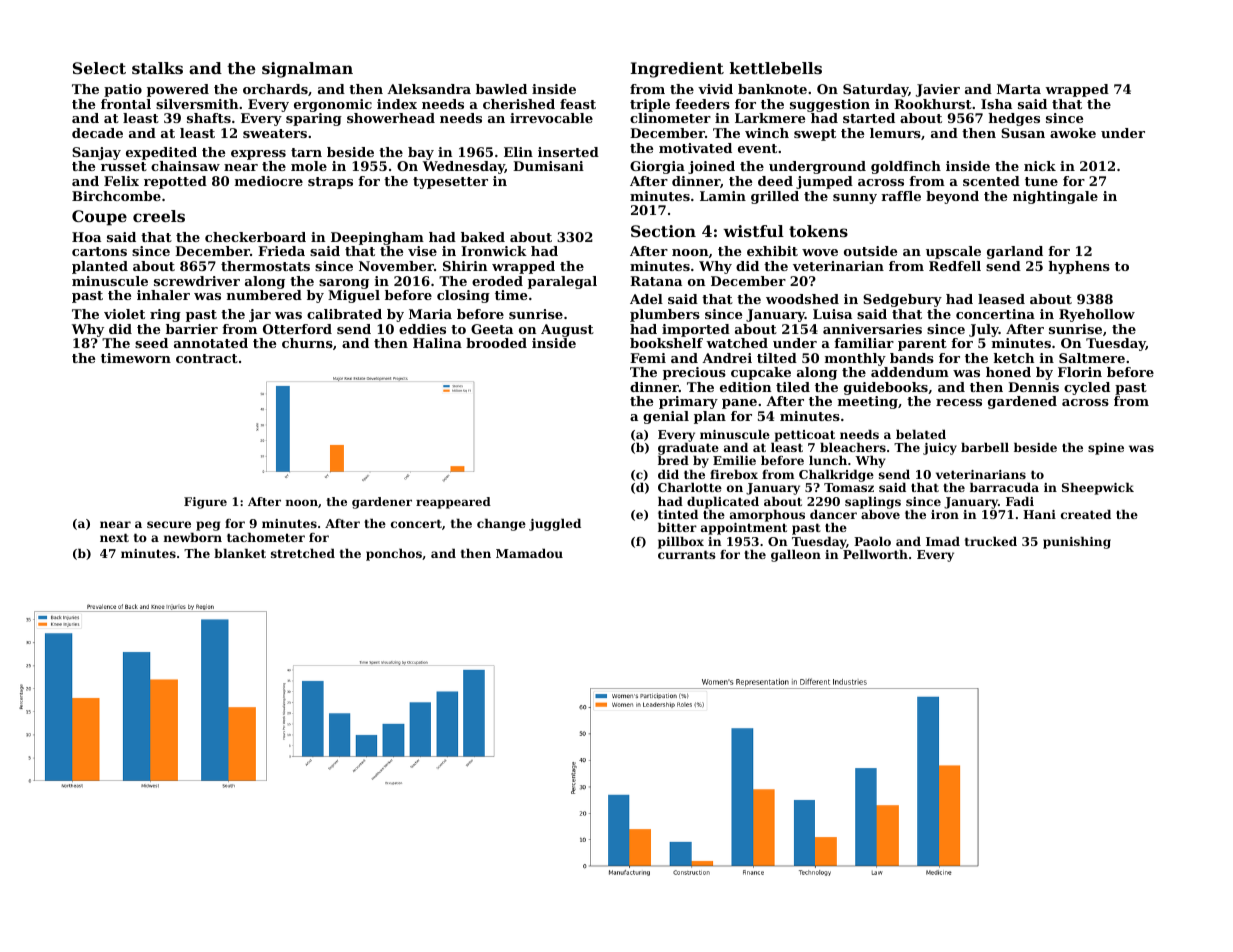 Image resolution: width=1233 pixels, height=952 pixels. Describe the element at coordinates (453, 503) in the screenshot. I see `reappeared` at that location.
